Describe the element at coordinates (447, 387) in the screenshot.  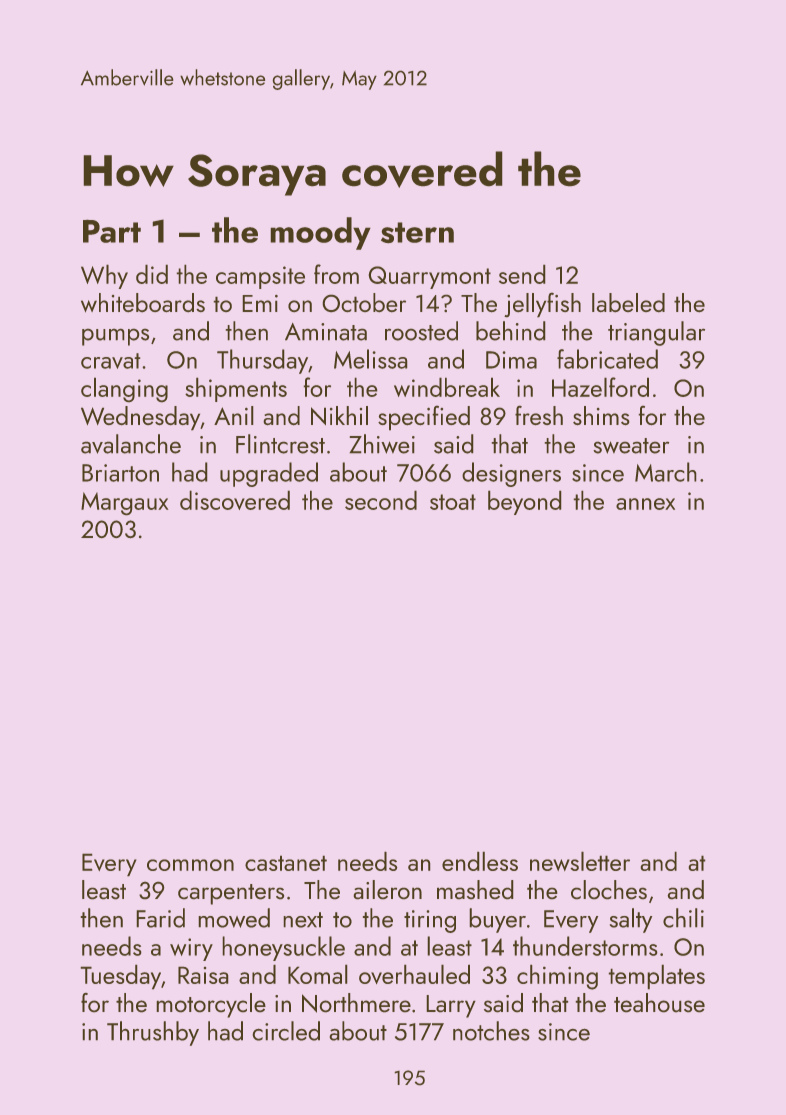
I see `windbreak` at that location.
